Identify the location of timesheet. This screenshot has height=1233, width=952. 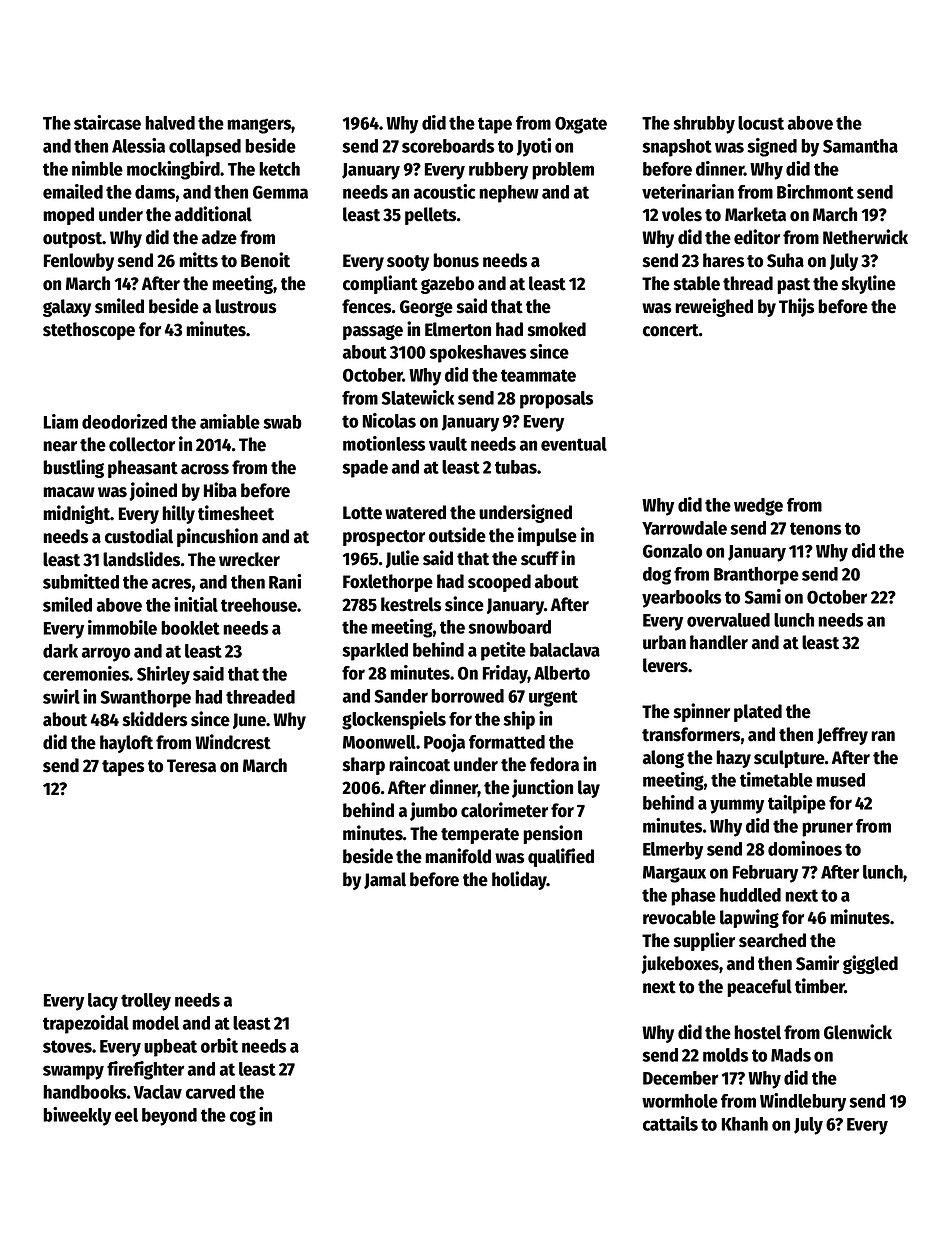
(236, 513).
